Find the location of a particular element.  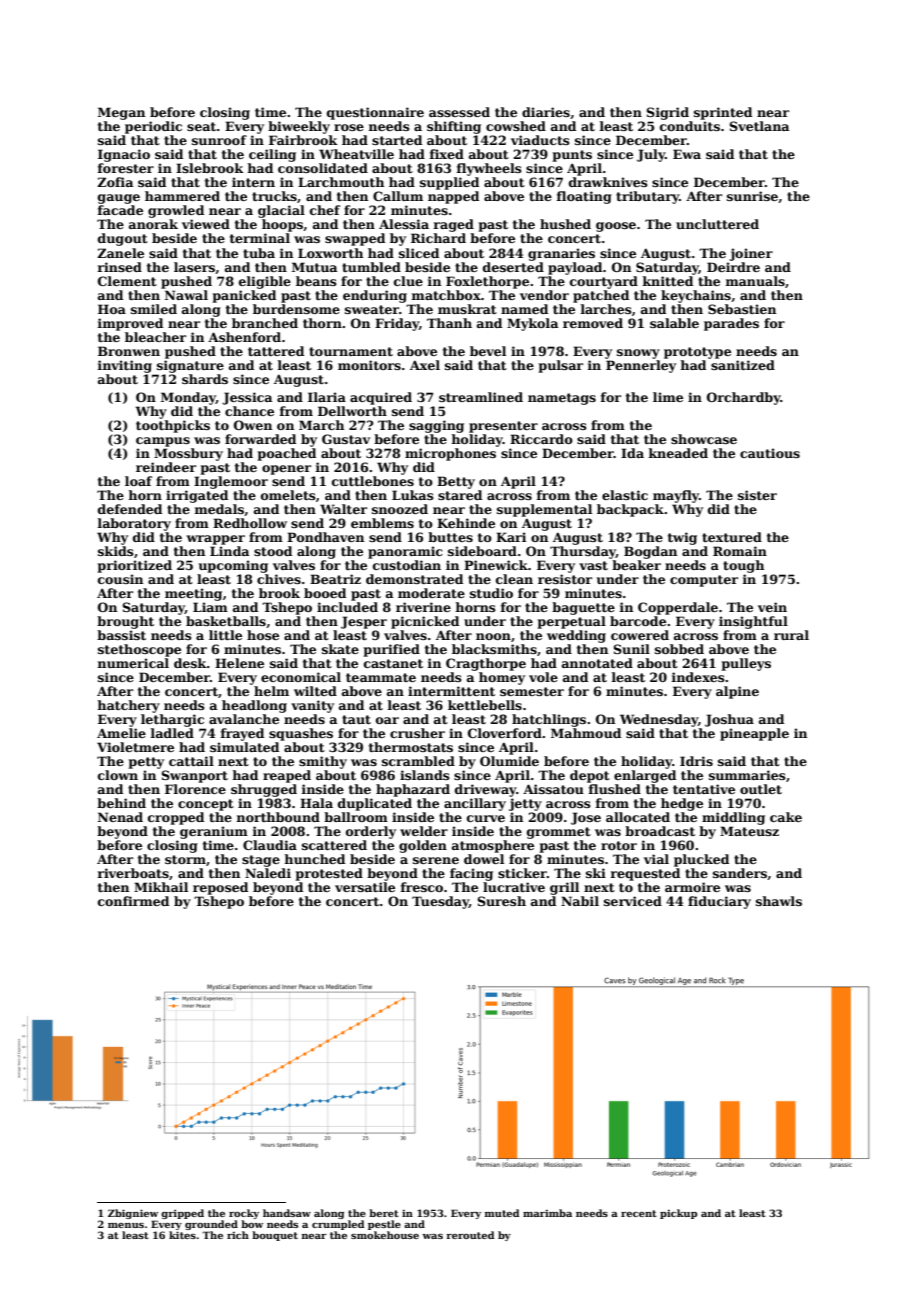

confirmed is located at coordinates (133, 901).
